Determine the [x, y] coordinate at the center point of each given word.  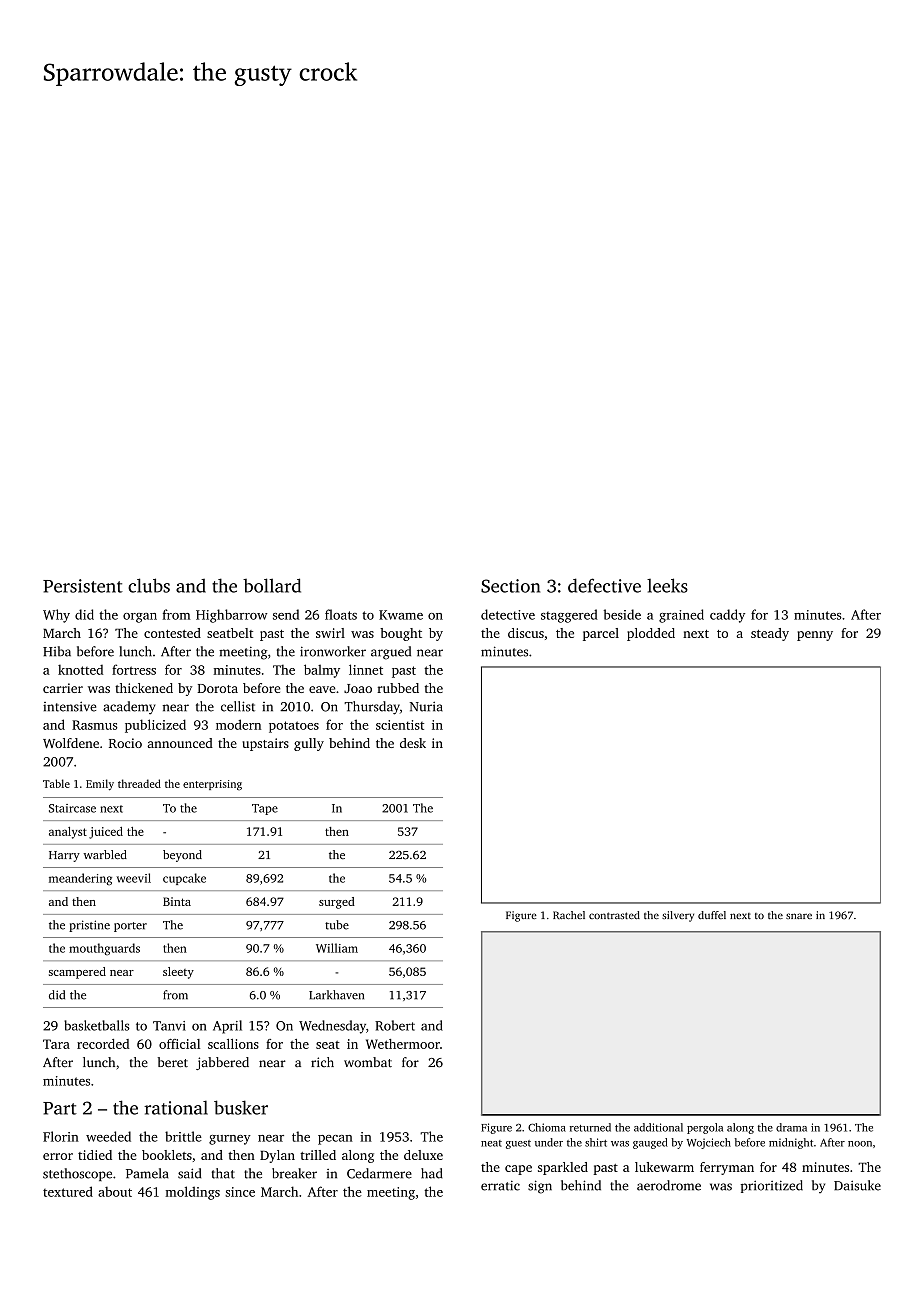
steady [770, 634]
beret [173, 1062]
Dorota [217, 688]
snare [799, 916]
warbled [105, 854]
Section [510, 586]
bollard [272, 585]
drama [791, 1127]
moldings [192, 1193]
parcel [601, 634]
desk [413, 743]
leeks [667, 585]
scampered [77, 973]
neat [491, 1143]
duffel [712, 915]
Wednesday [332, 1027]
